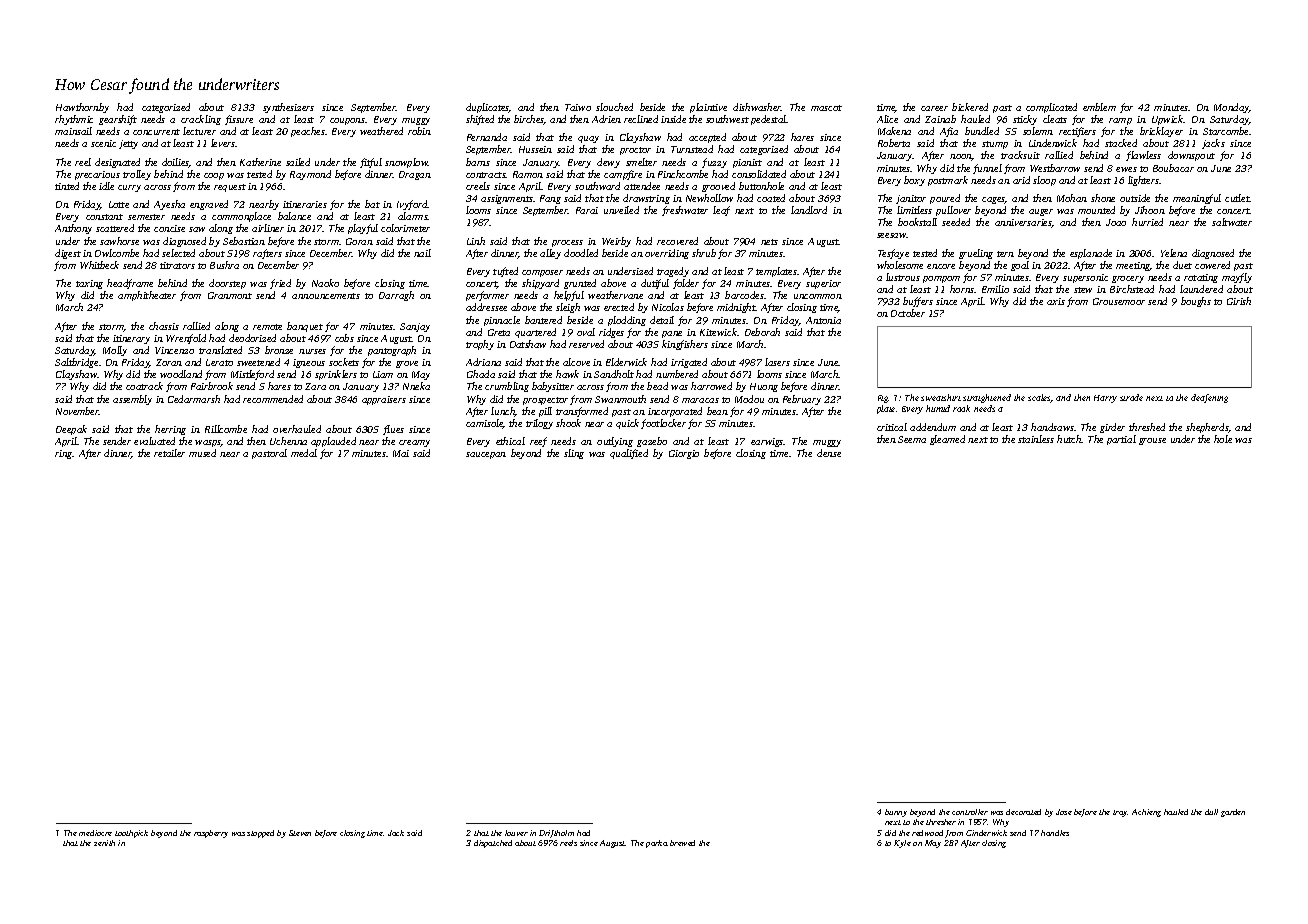 This screenshot has width=1308, height=924. Describe the element at coordinates (1038, 131) in the screenshot. I see `solemn` at that location.
